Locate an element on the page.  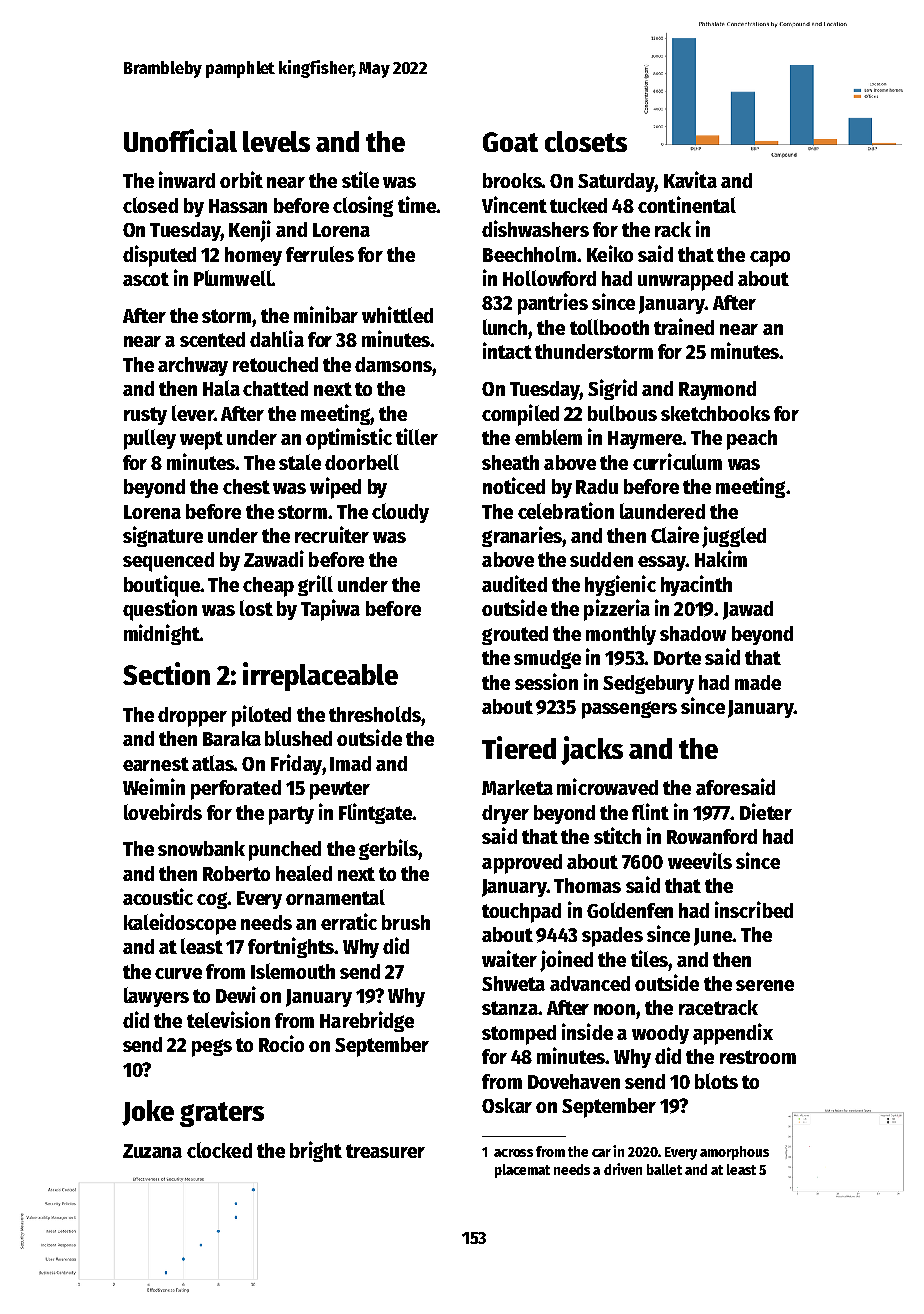
Hassan is located at coordinates (238, 206).
